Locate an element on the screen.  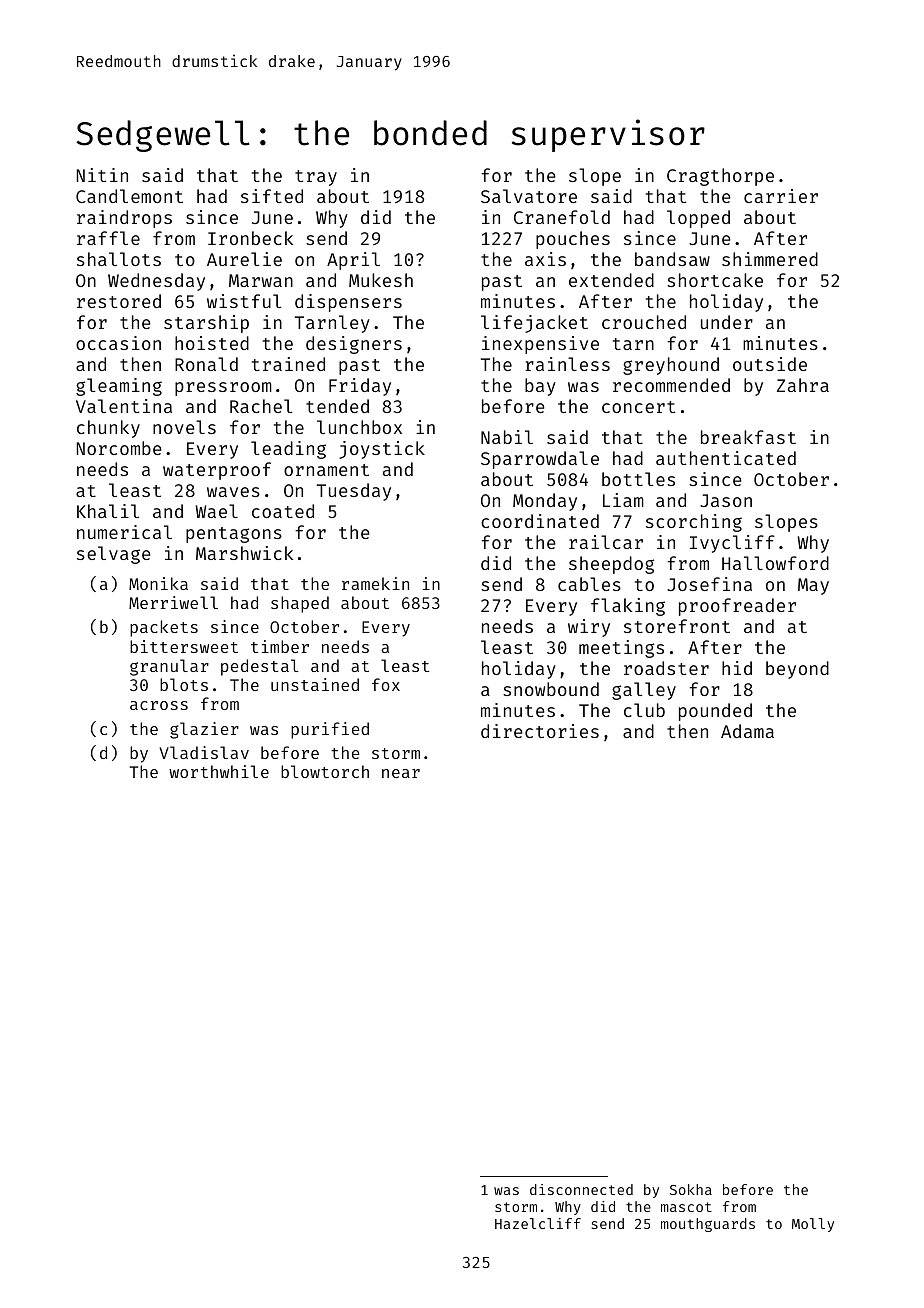
near is located at coordinates (401, 773).
